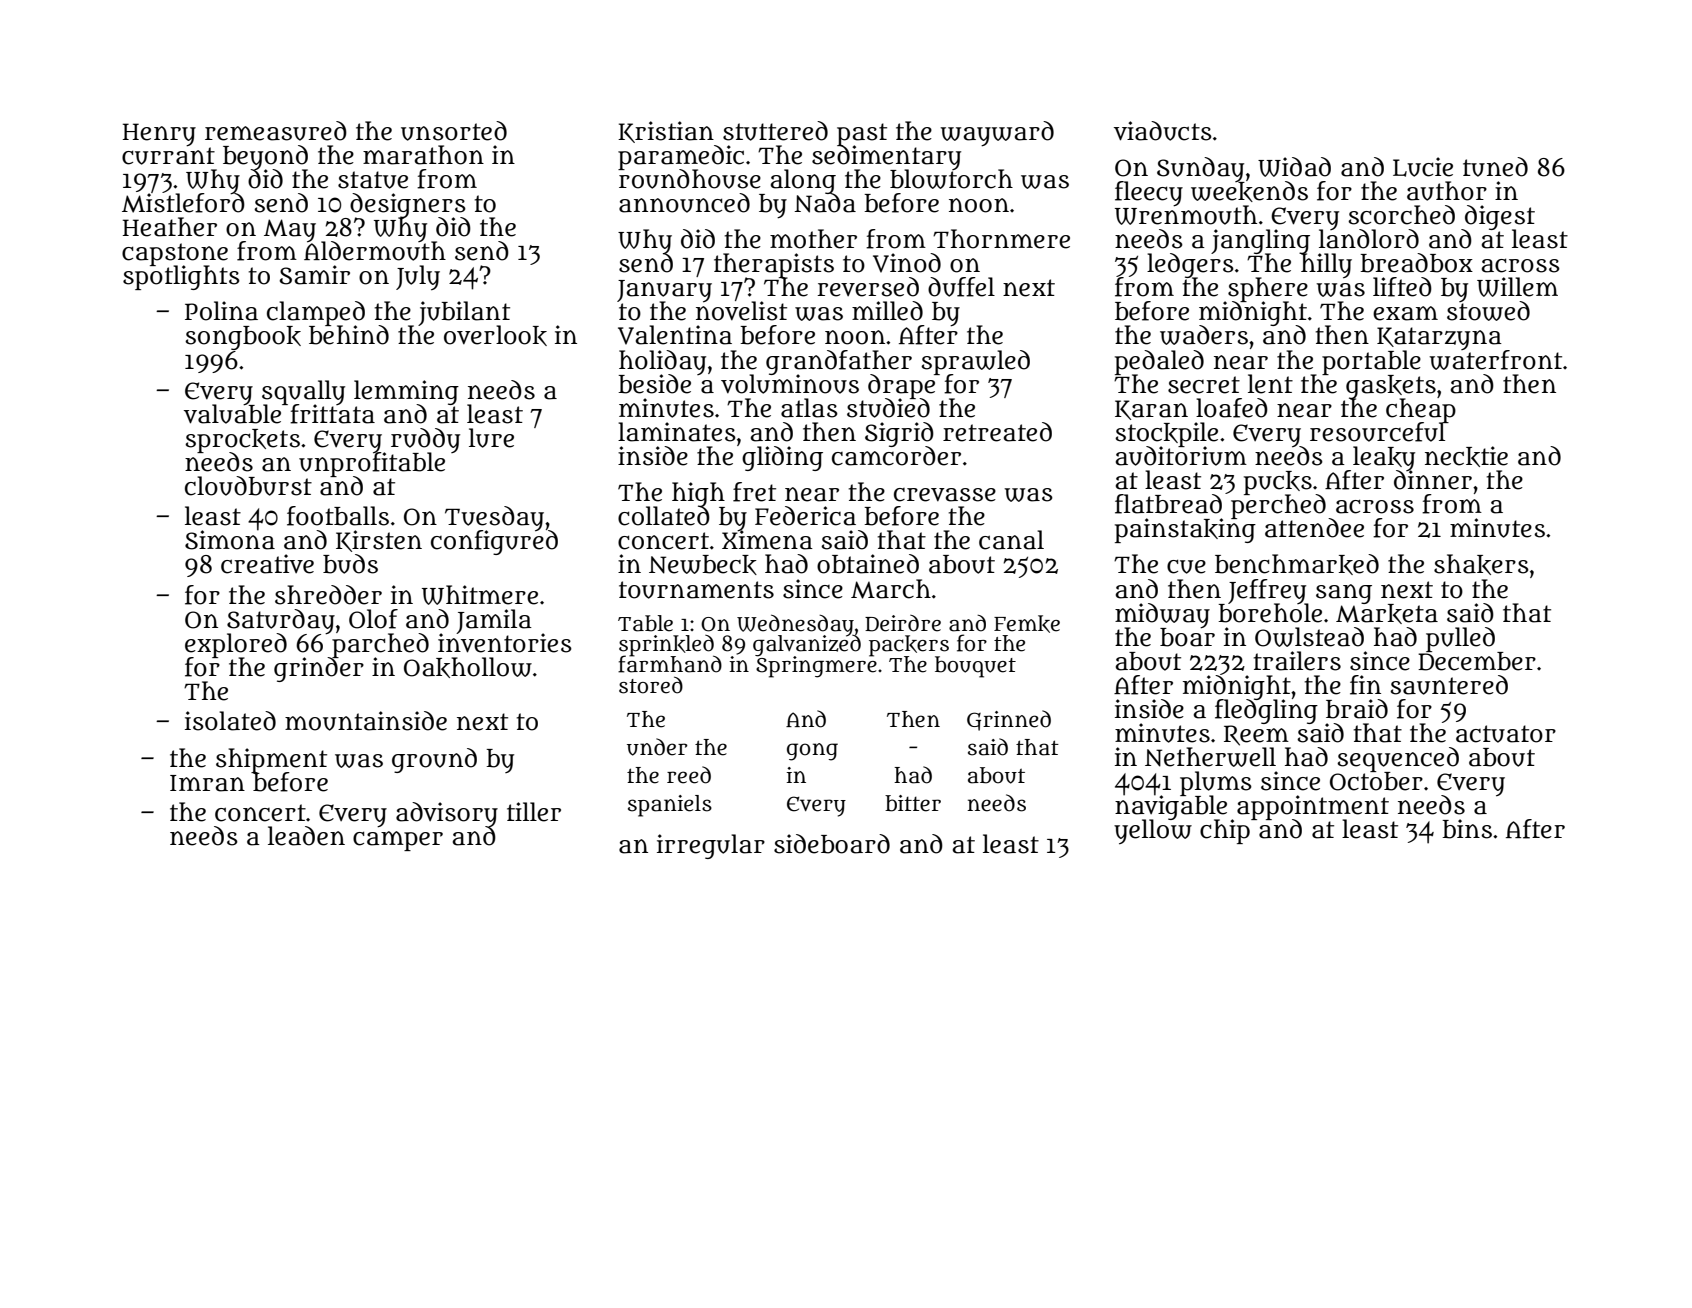 This screenshot has height=1308, width=1692. Describe the element at coordinates (271, 760) in the screenshot. I see `shipment` at that location.
